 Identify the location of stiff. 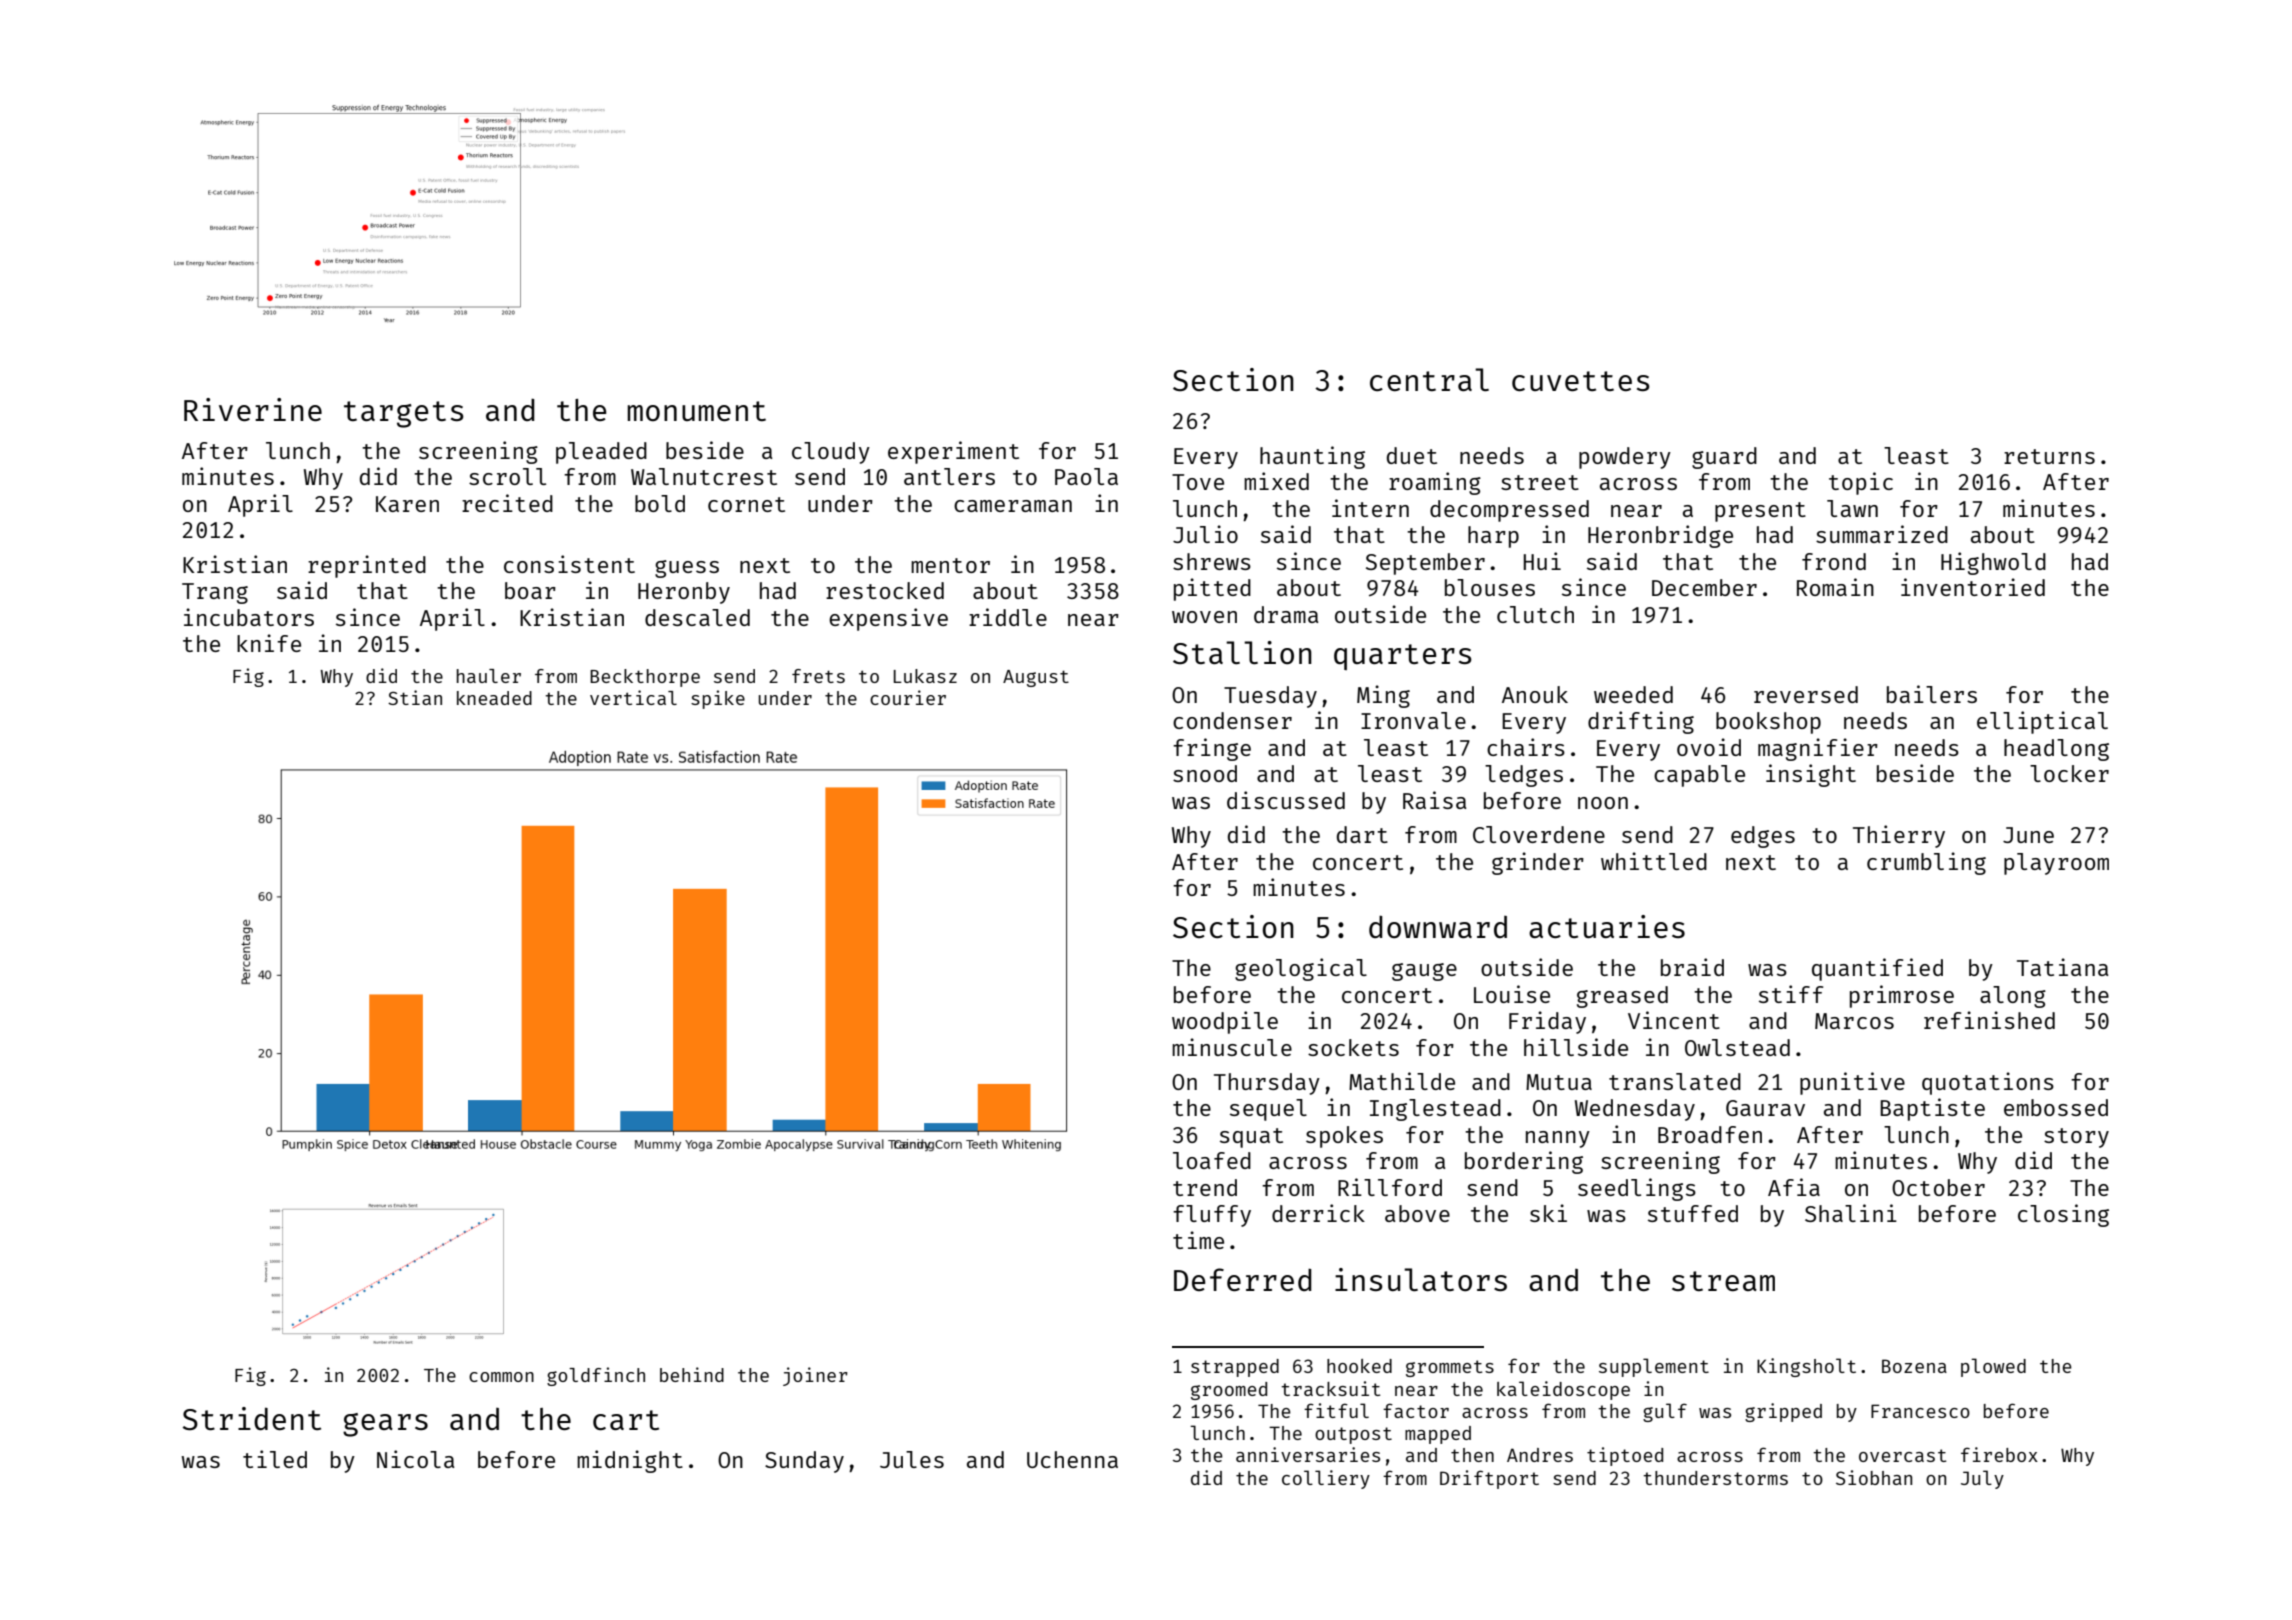
(1791, 994).
